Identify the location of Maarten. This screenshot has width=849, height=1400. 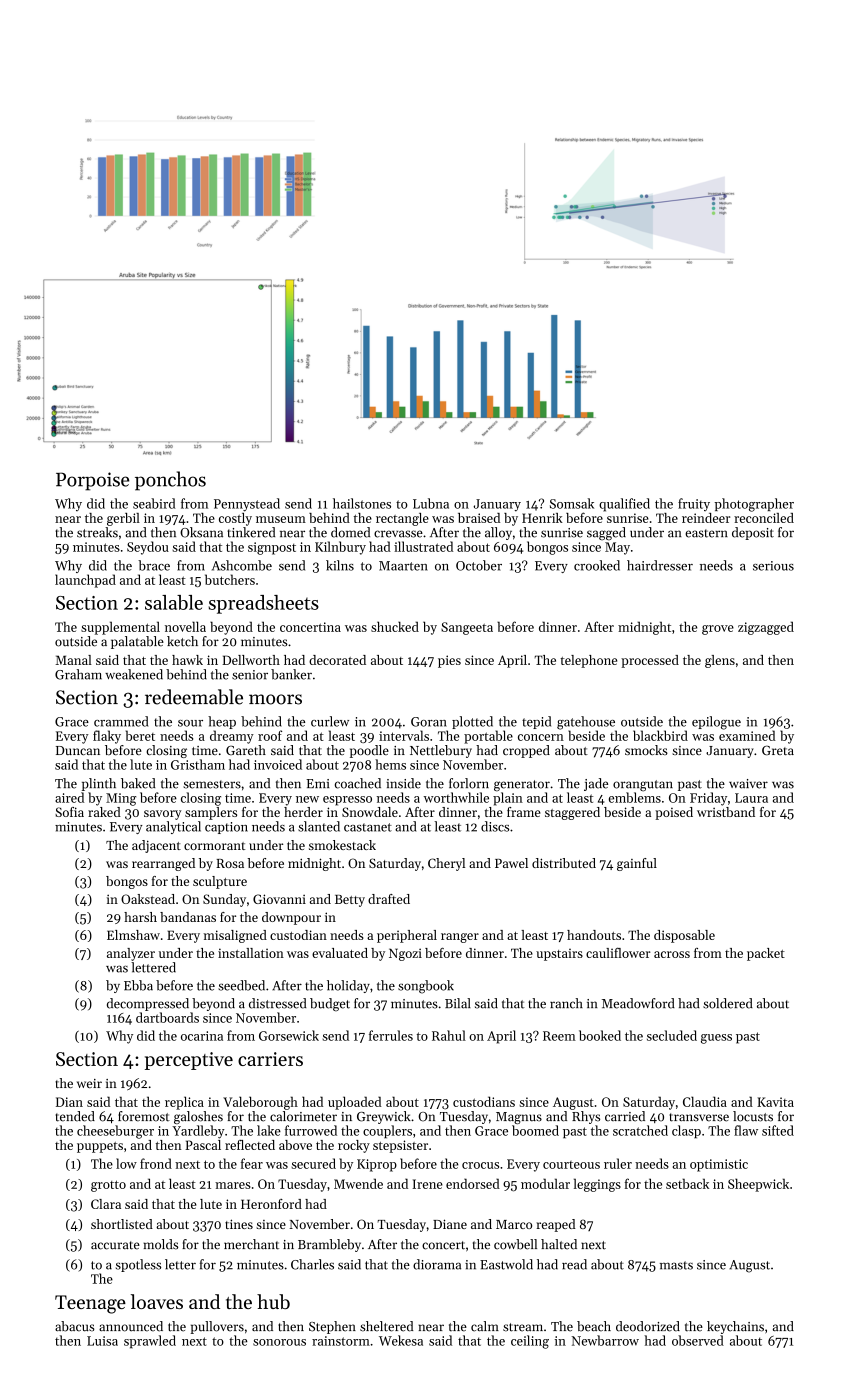
(403, 566).
